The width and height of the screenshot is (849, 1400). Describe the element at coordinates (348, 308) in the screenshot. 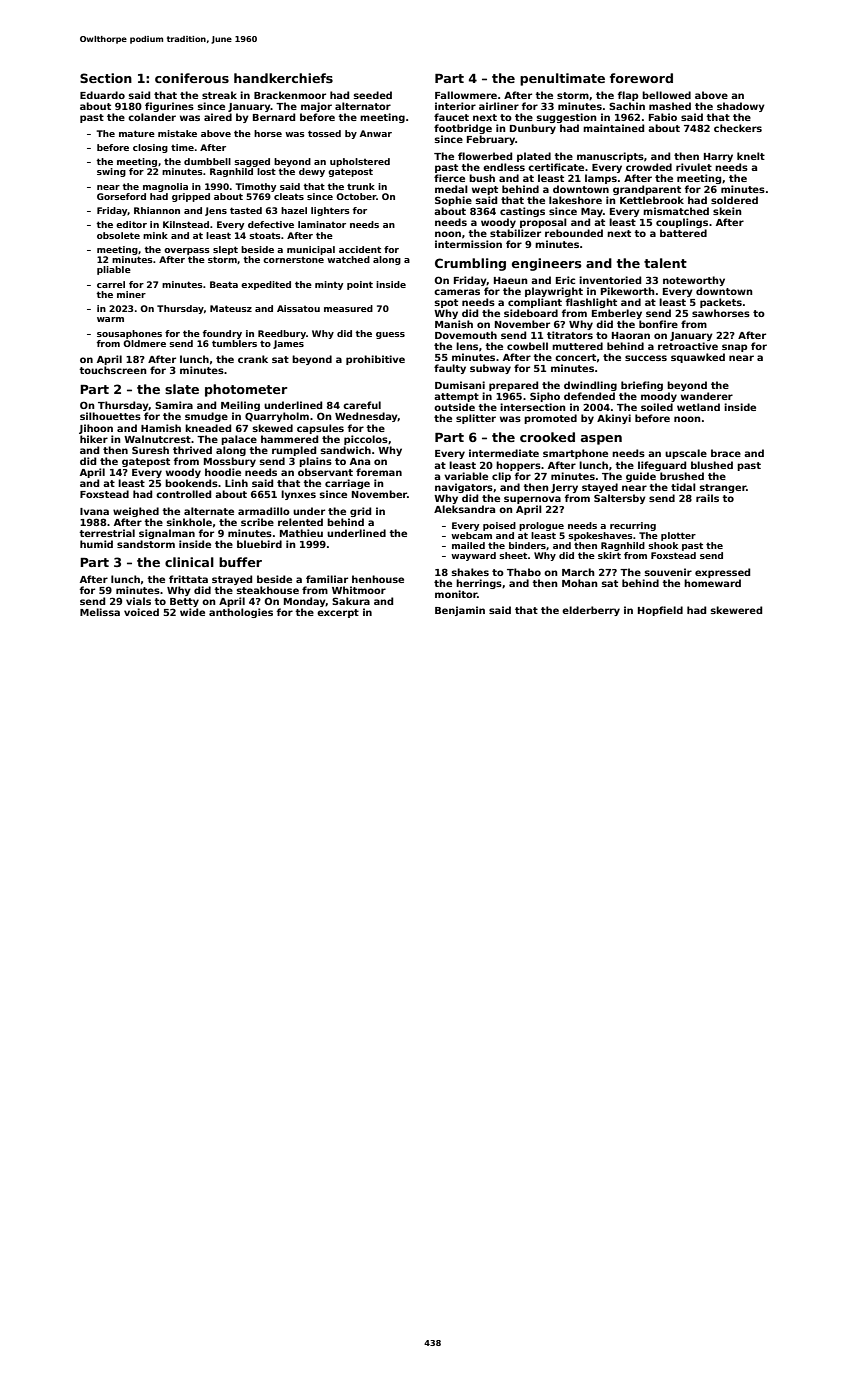

I see `measured` at that location.
